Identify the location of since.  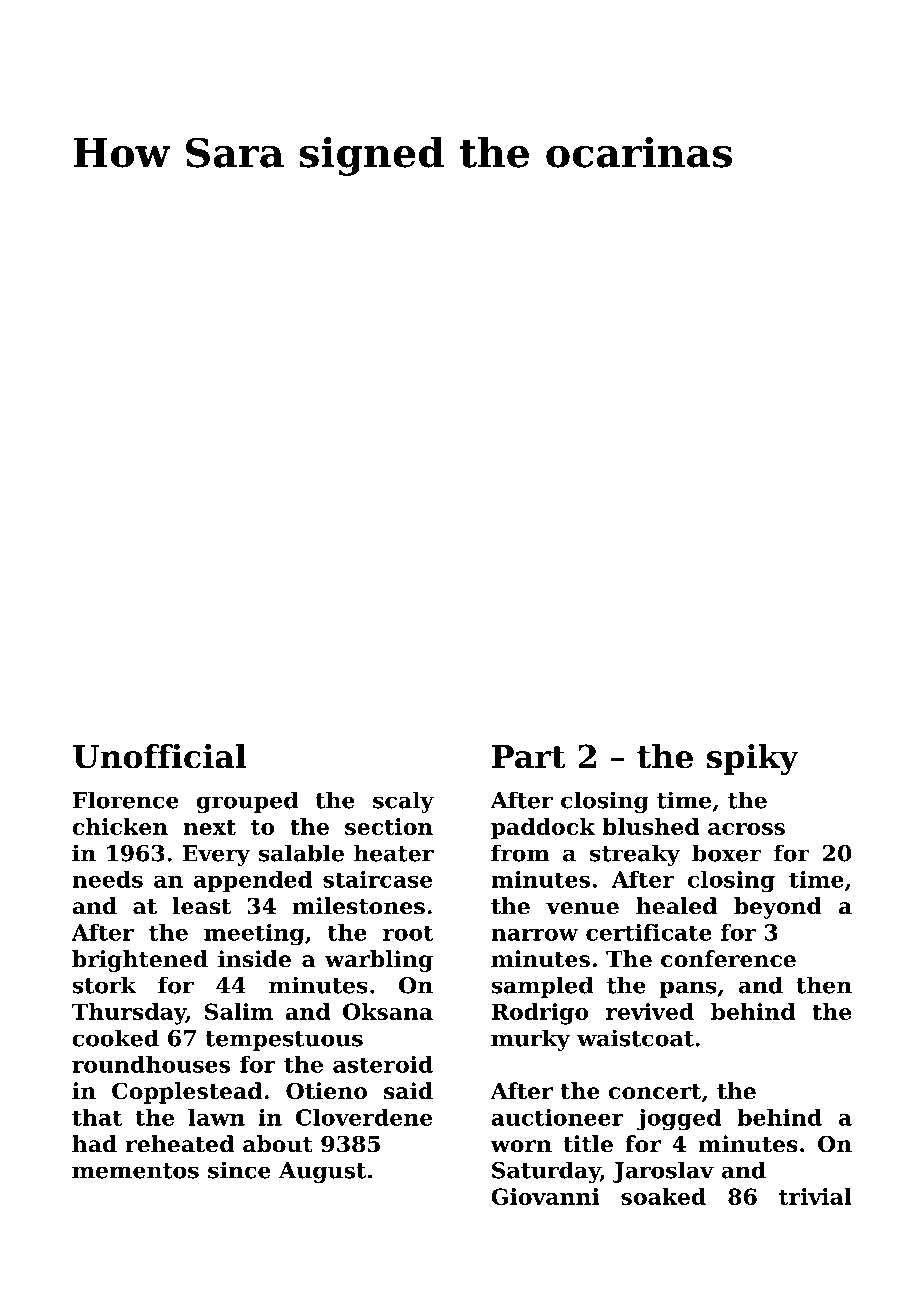
(239, 1170).
